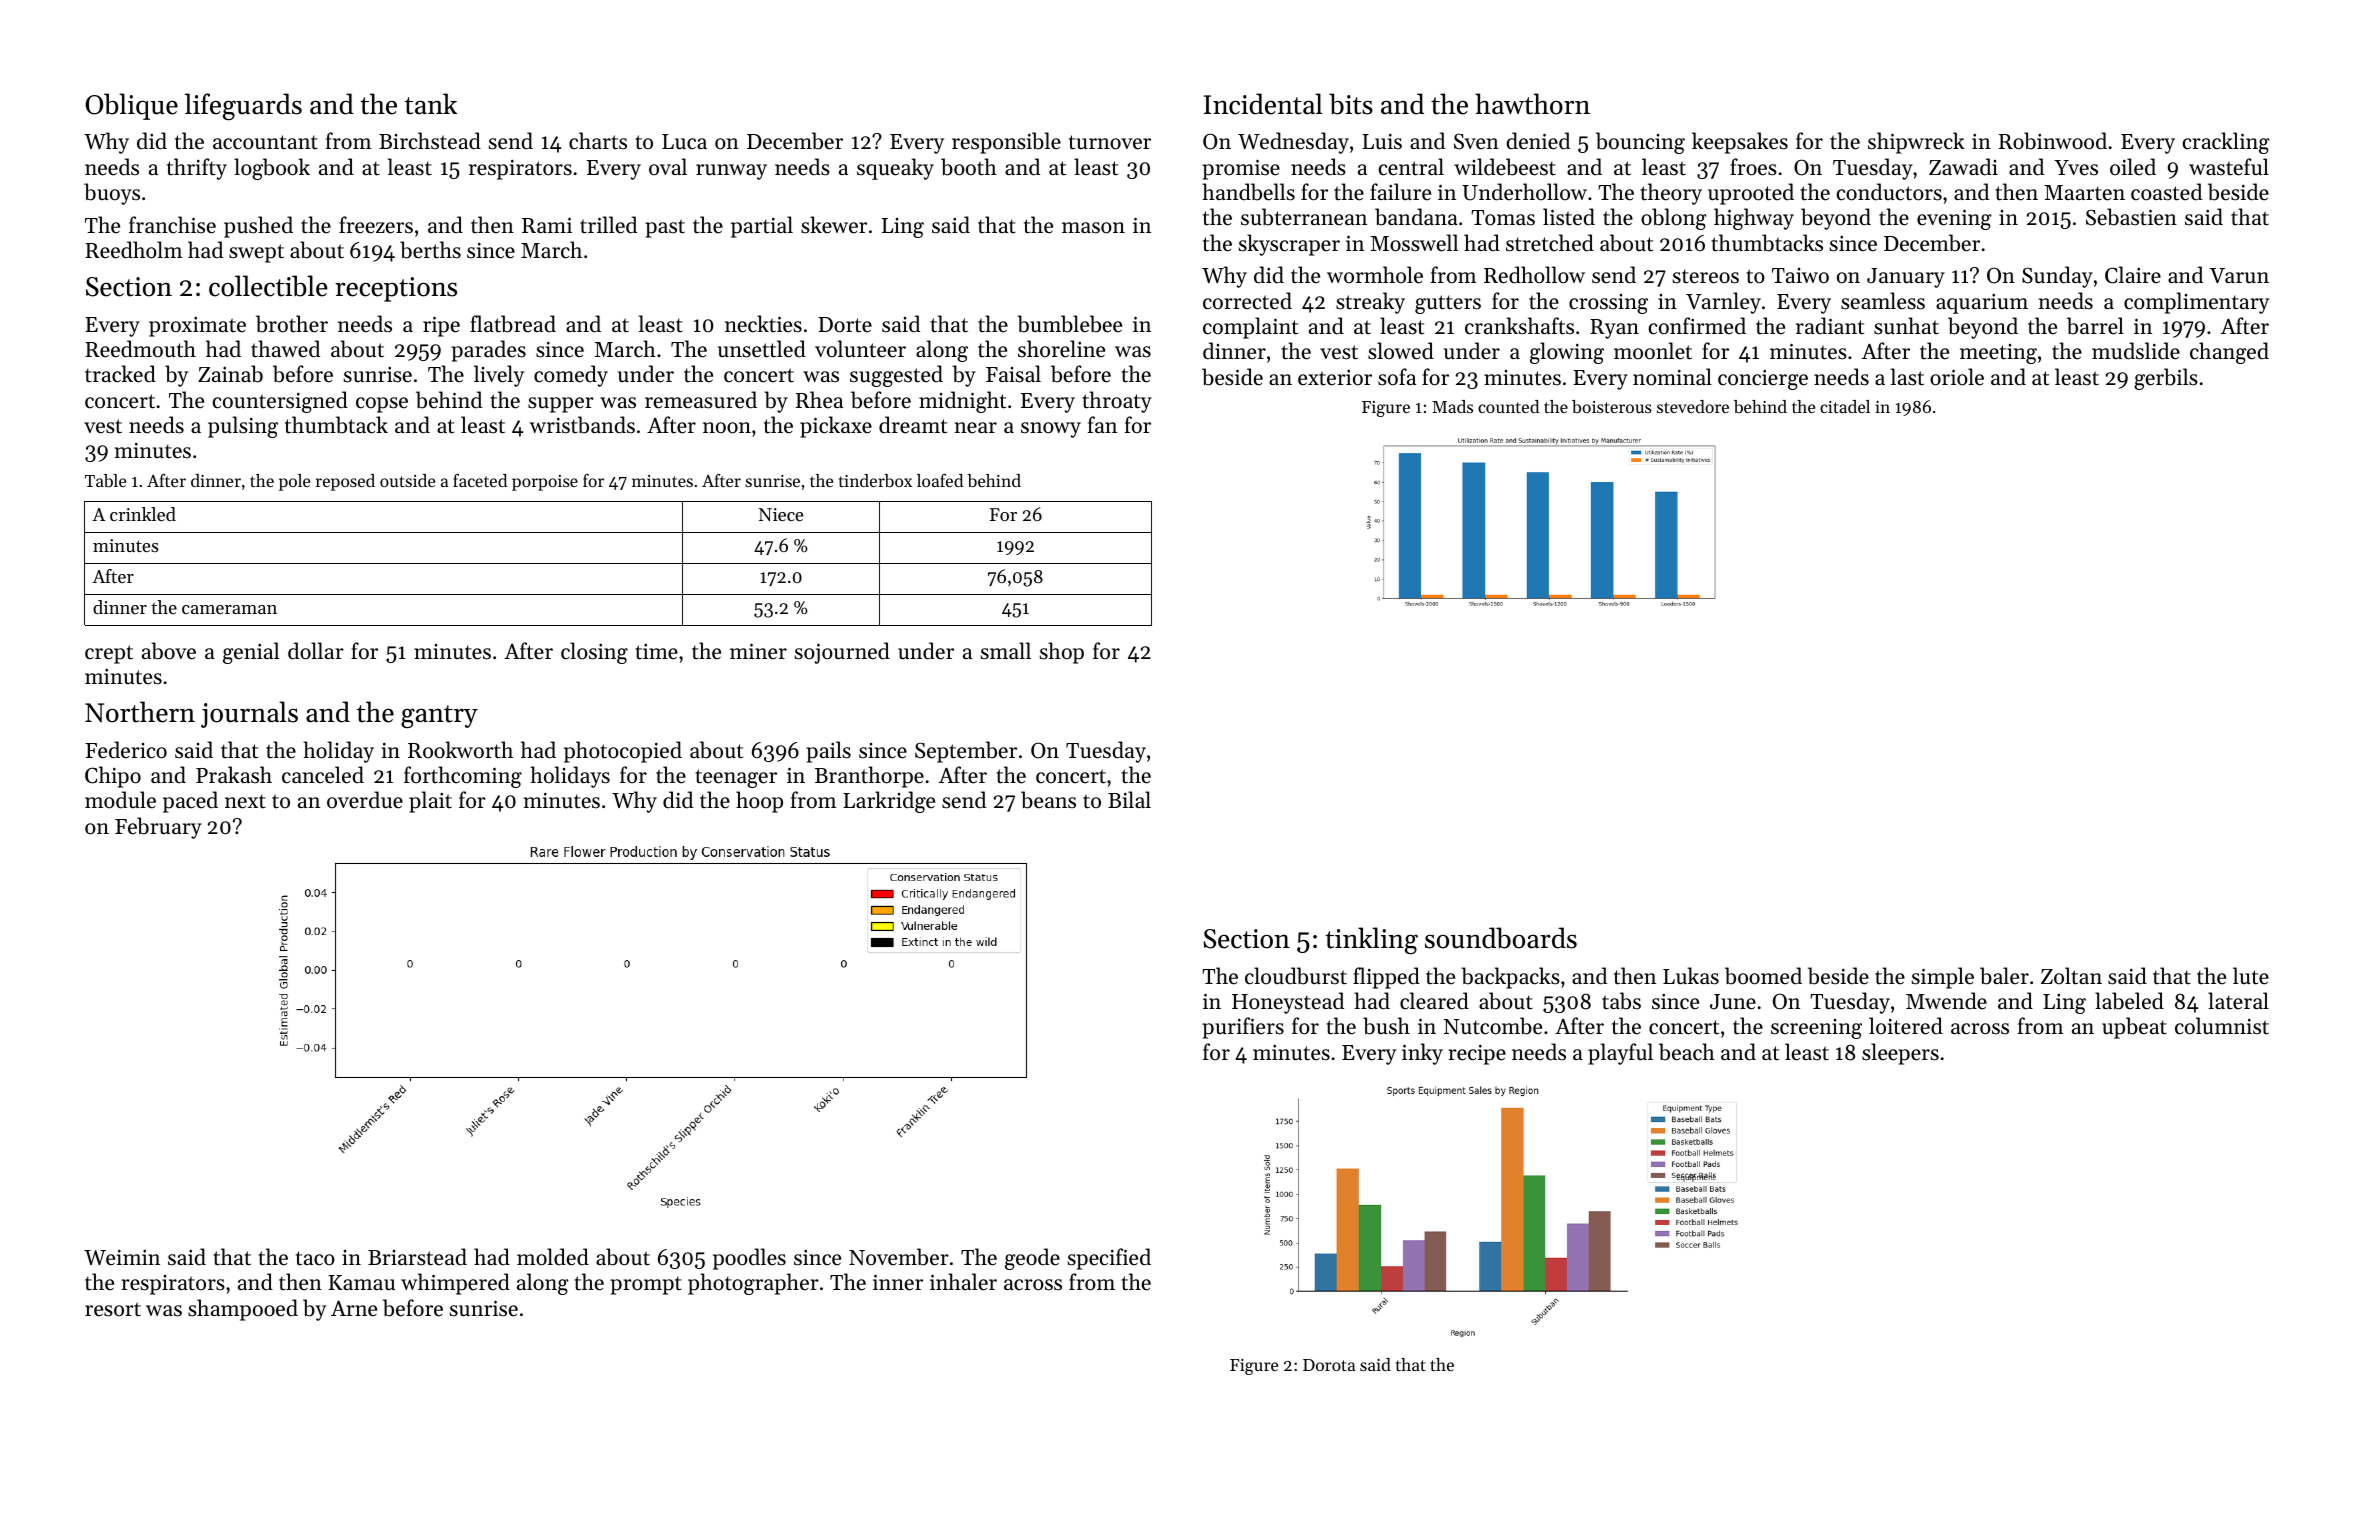  I want to click on Weimin, so click(122, 1258).
